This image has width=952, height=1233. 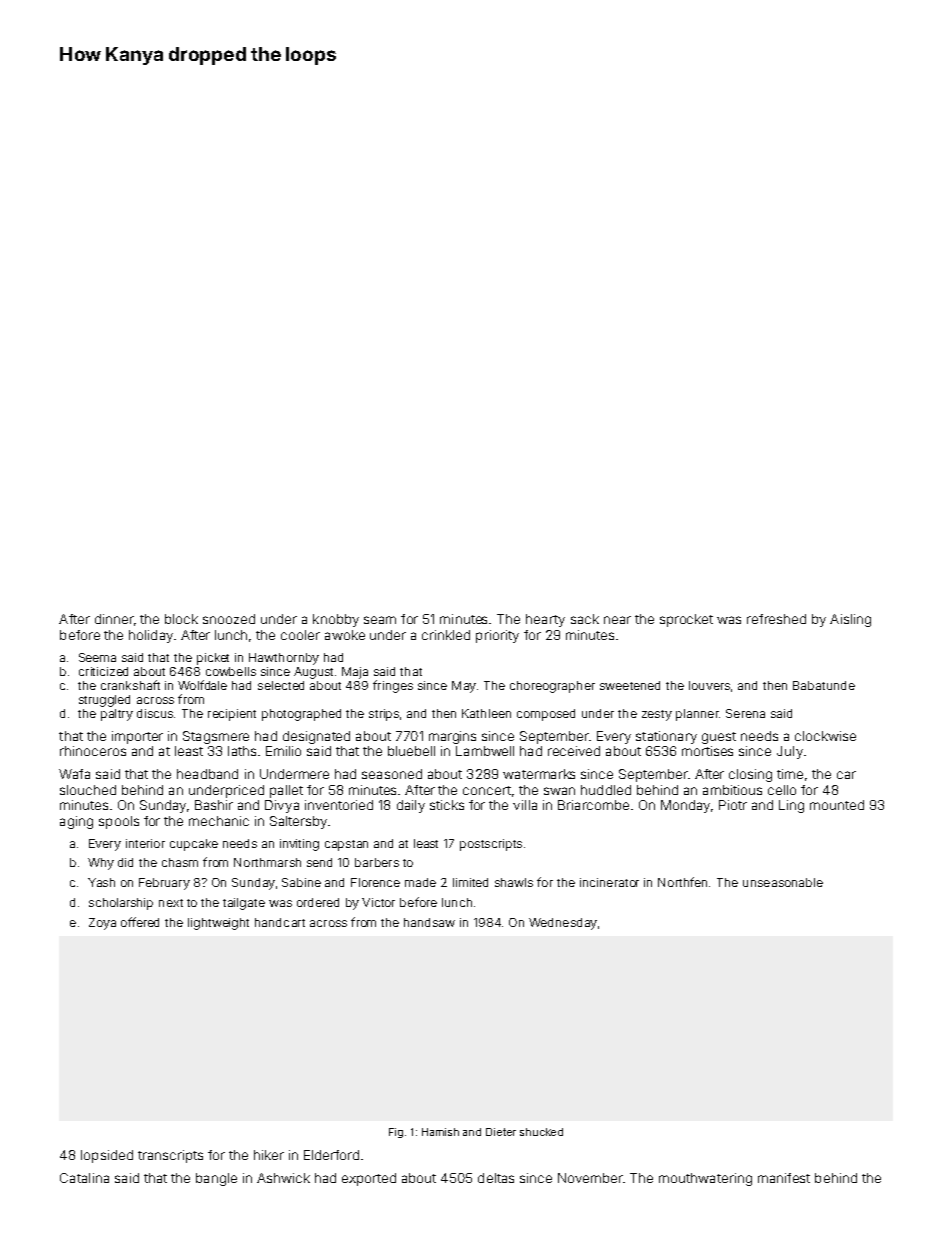 What do you see at coordinates (170, 1156) in the image?
I see `transcripts` at bounding box center [170, 1156].
